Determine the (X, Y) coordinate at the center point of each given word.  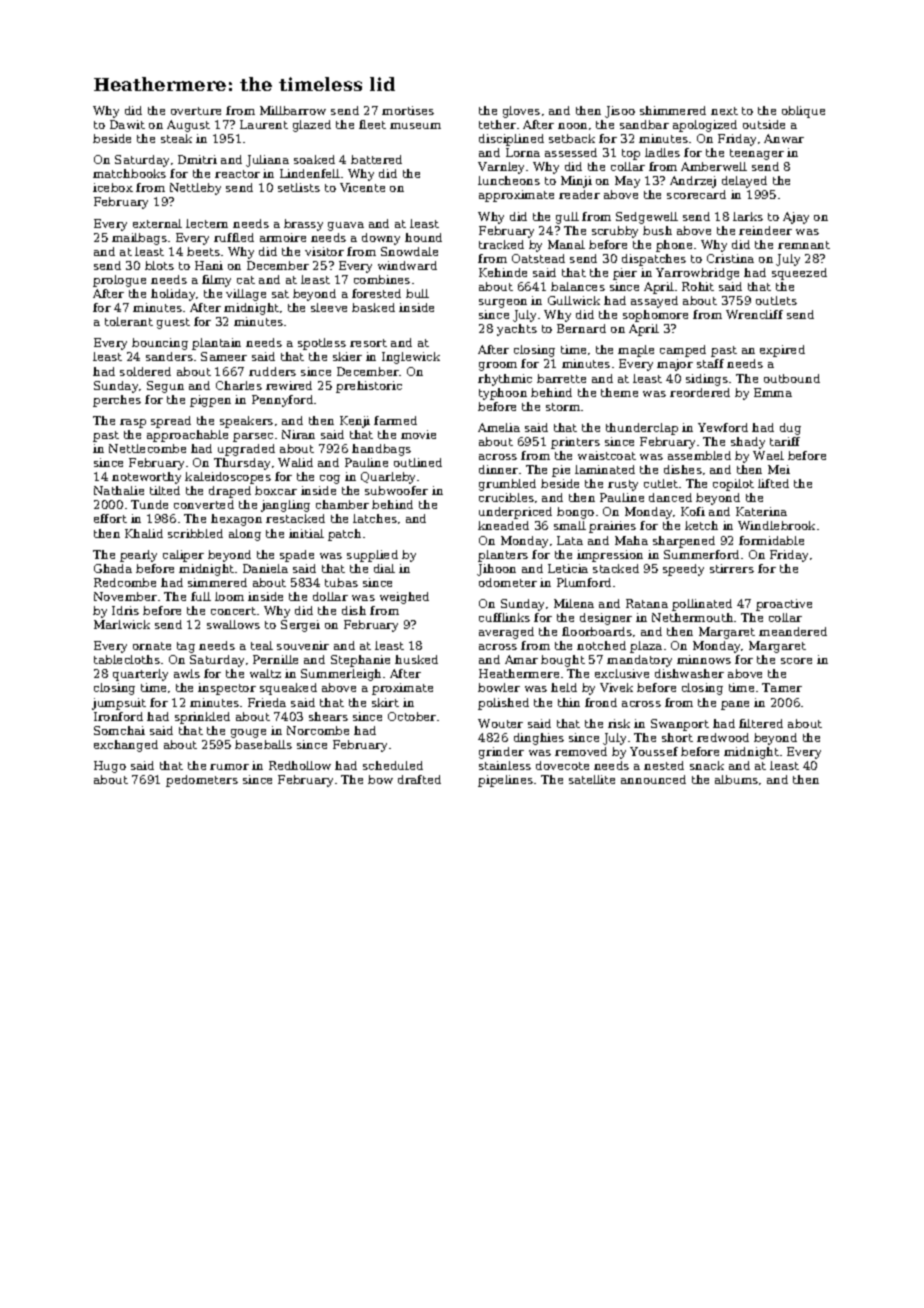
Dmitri (197, 159)
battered (376, 159)
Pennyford (282, 401)
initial (306, 533)
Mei (779, 469)
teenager (757, 154)
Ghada (113, 568)
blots (159, 265)
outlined (418, 462)
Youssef (654, 751)
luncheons (509, 180)
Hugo (110, 767)
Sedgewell (647, 218)
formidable (771, 540)
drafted (419, 779)
